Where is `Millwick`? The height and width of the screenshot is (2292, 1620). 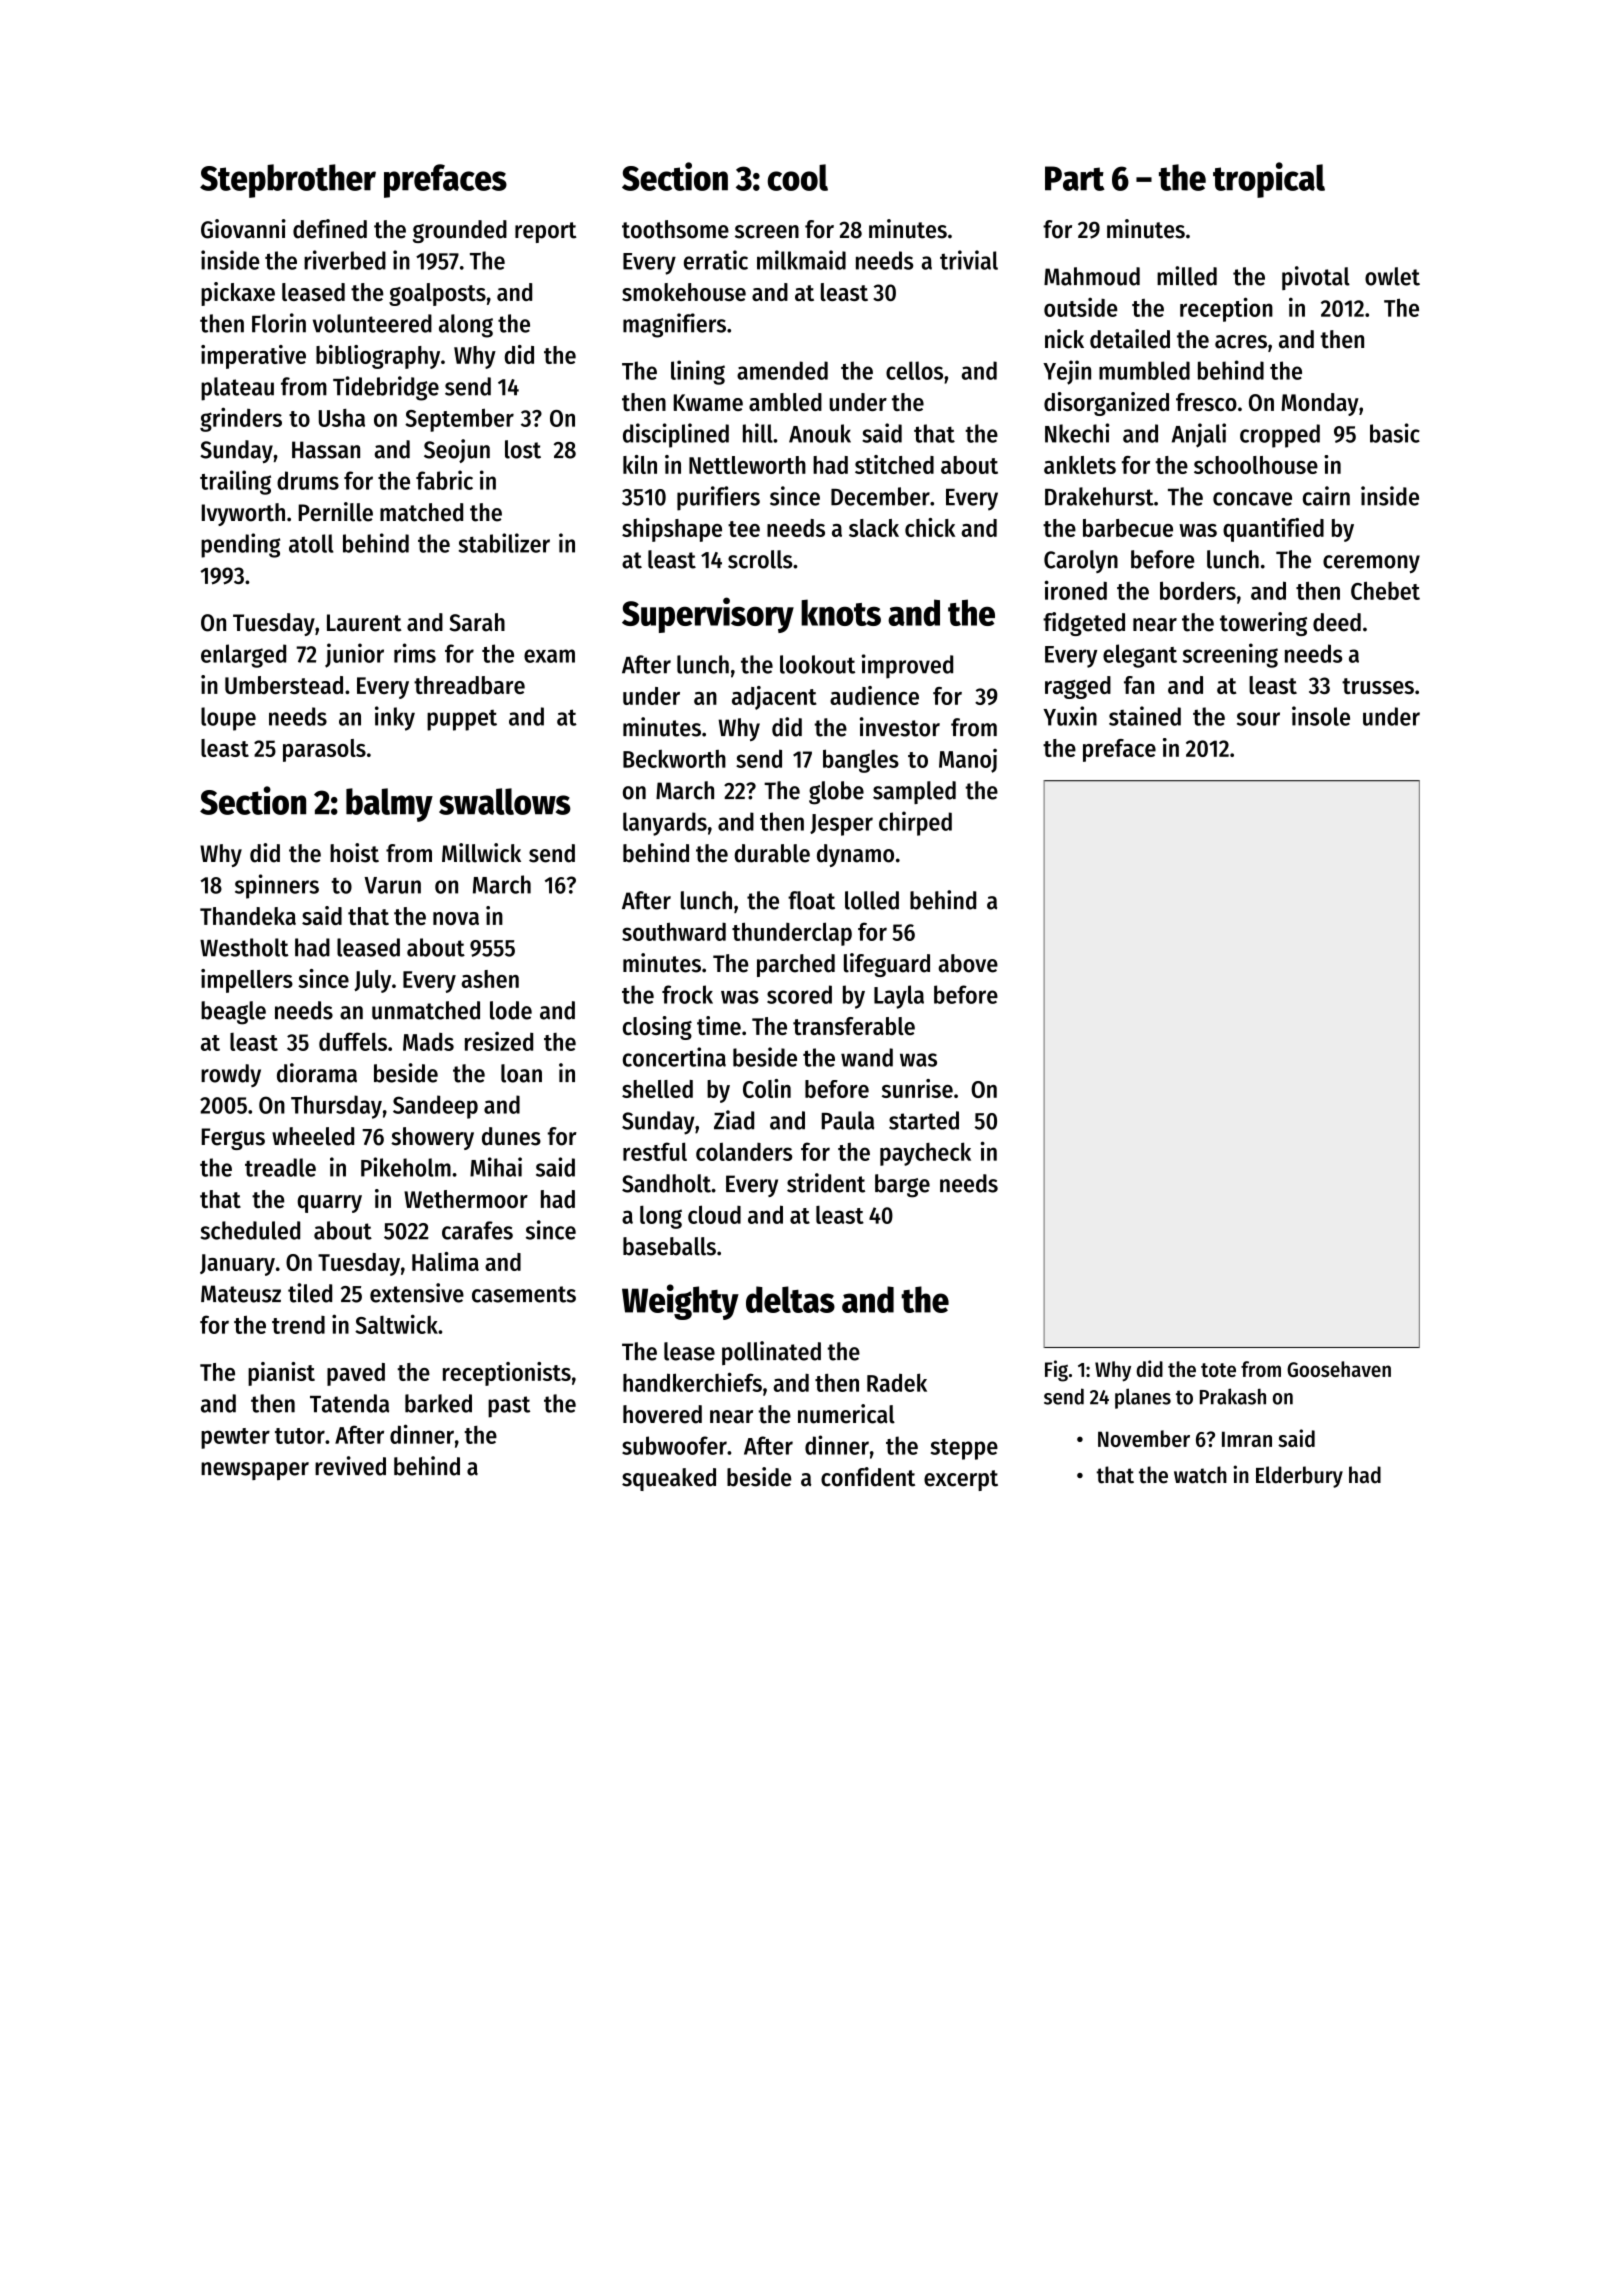 Millwick is located at coordinates (481, 853).
